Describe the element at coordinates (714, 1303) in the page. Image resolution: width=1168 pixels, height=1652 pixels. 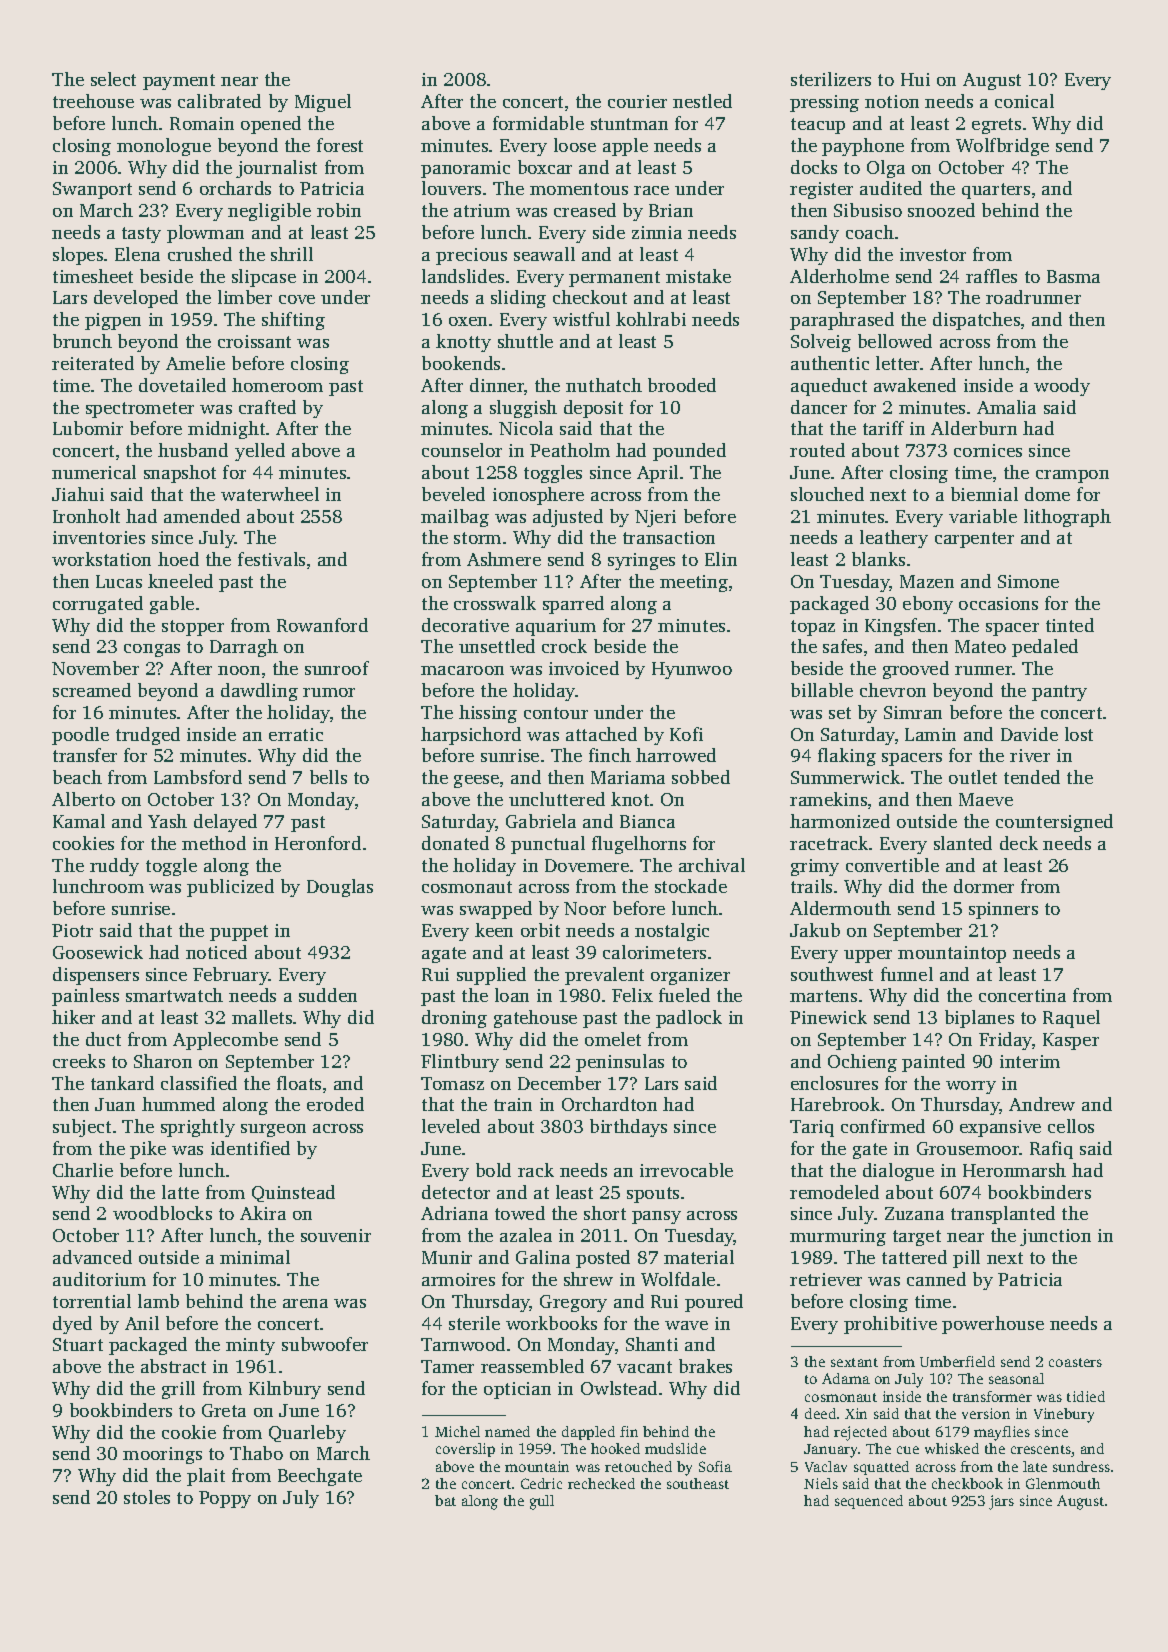
I see `poured` at that location.
